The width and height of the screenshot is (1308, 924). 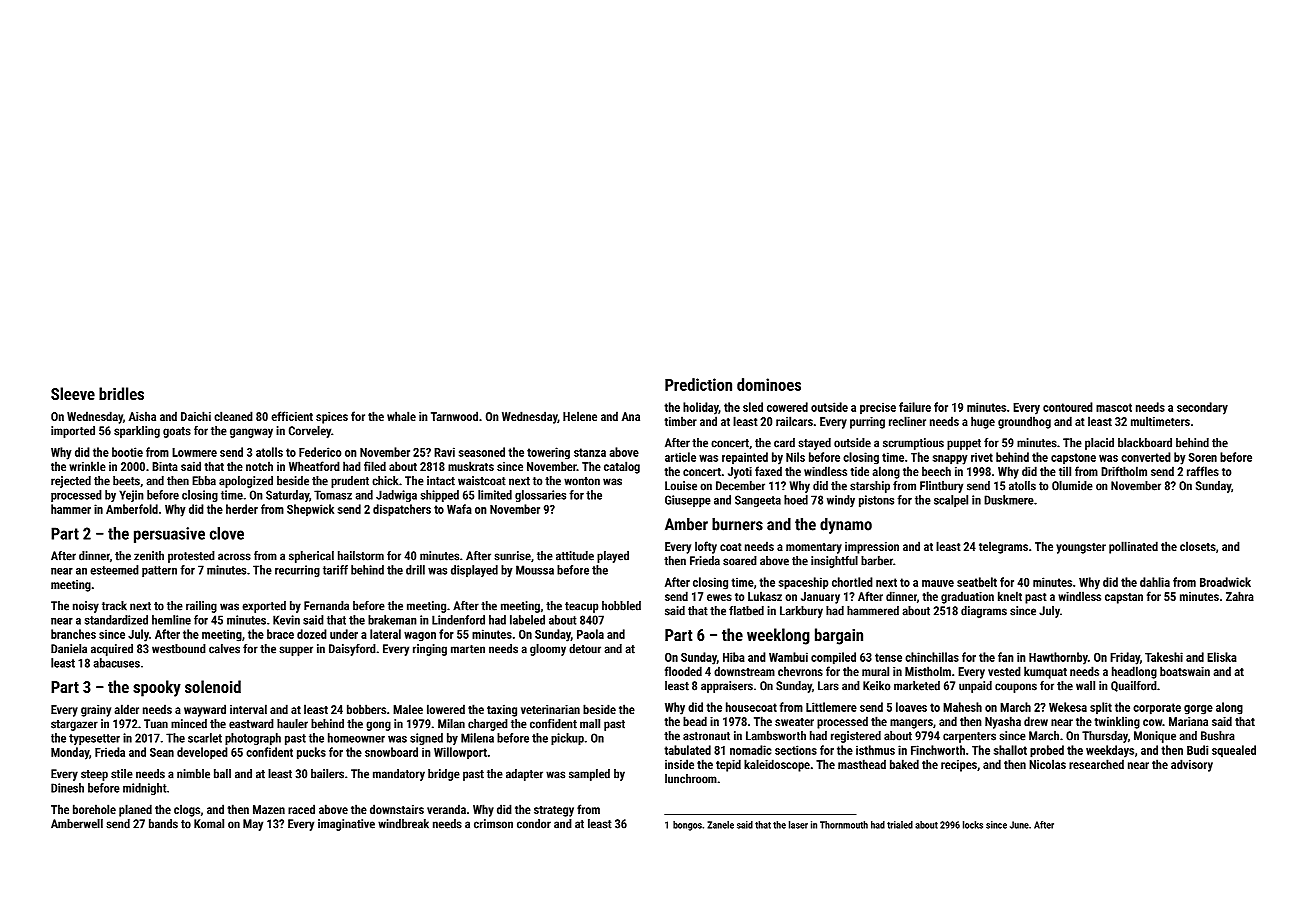 I want to click on corporate, so click(x=1157, y=709).
